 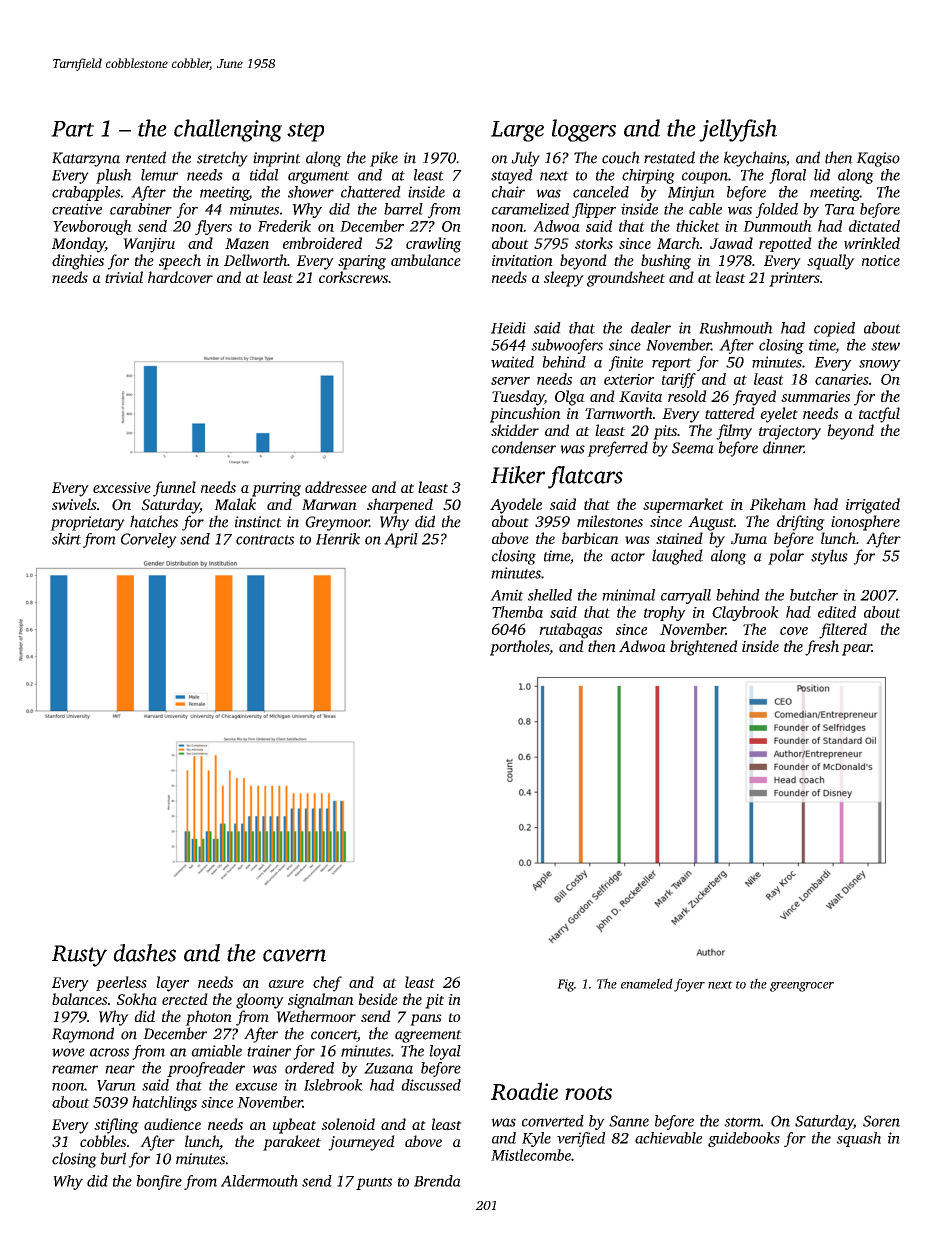 I want to click on Aldermouth, so click(x=259, y=1181).
